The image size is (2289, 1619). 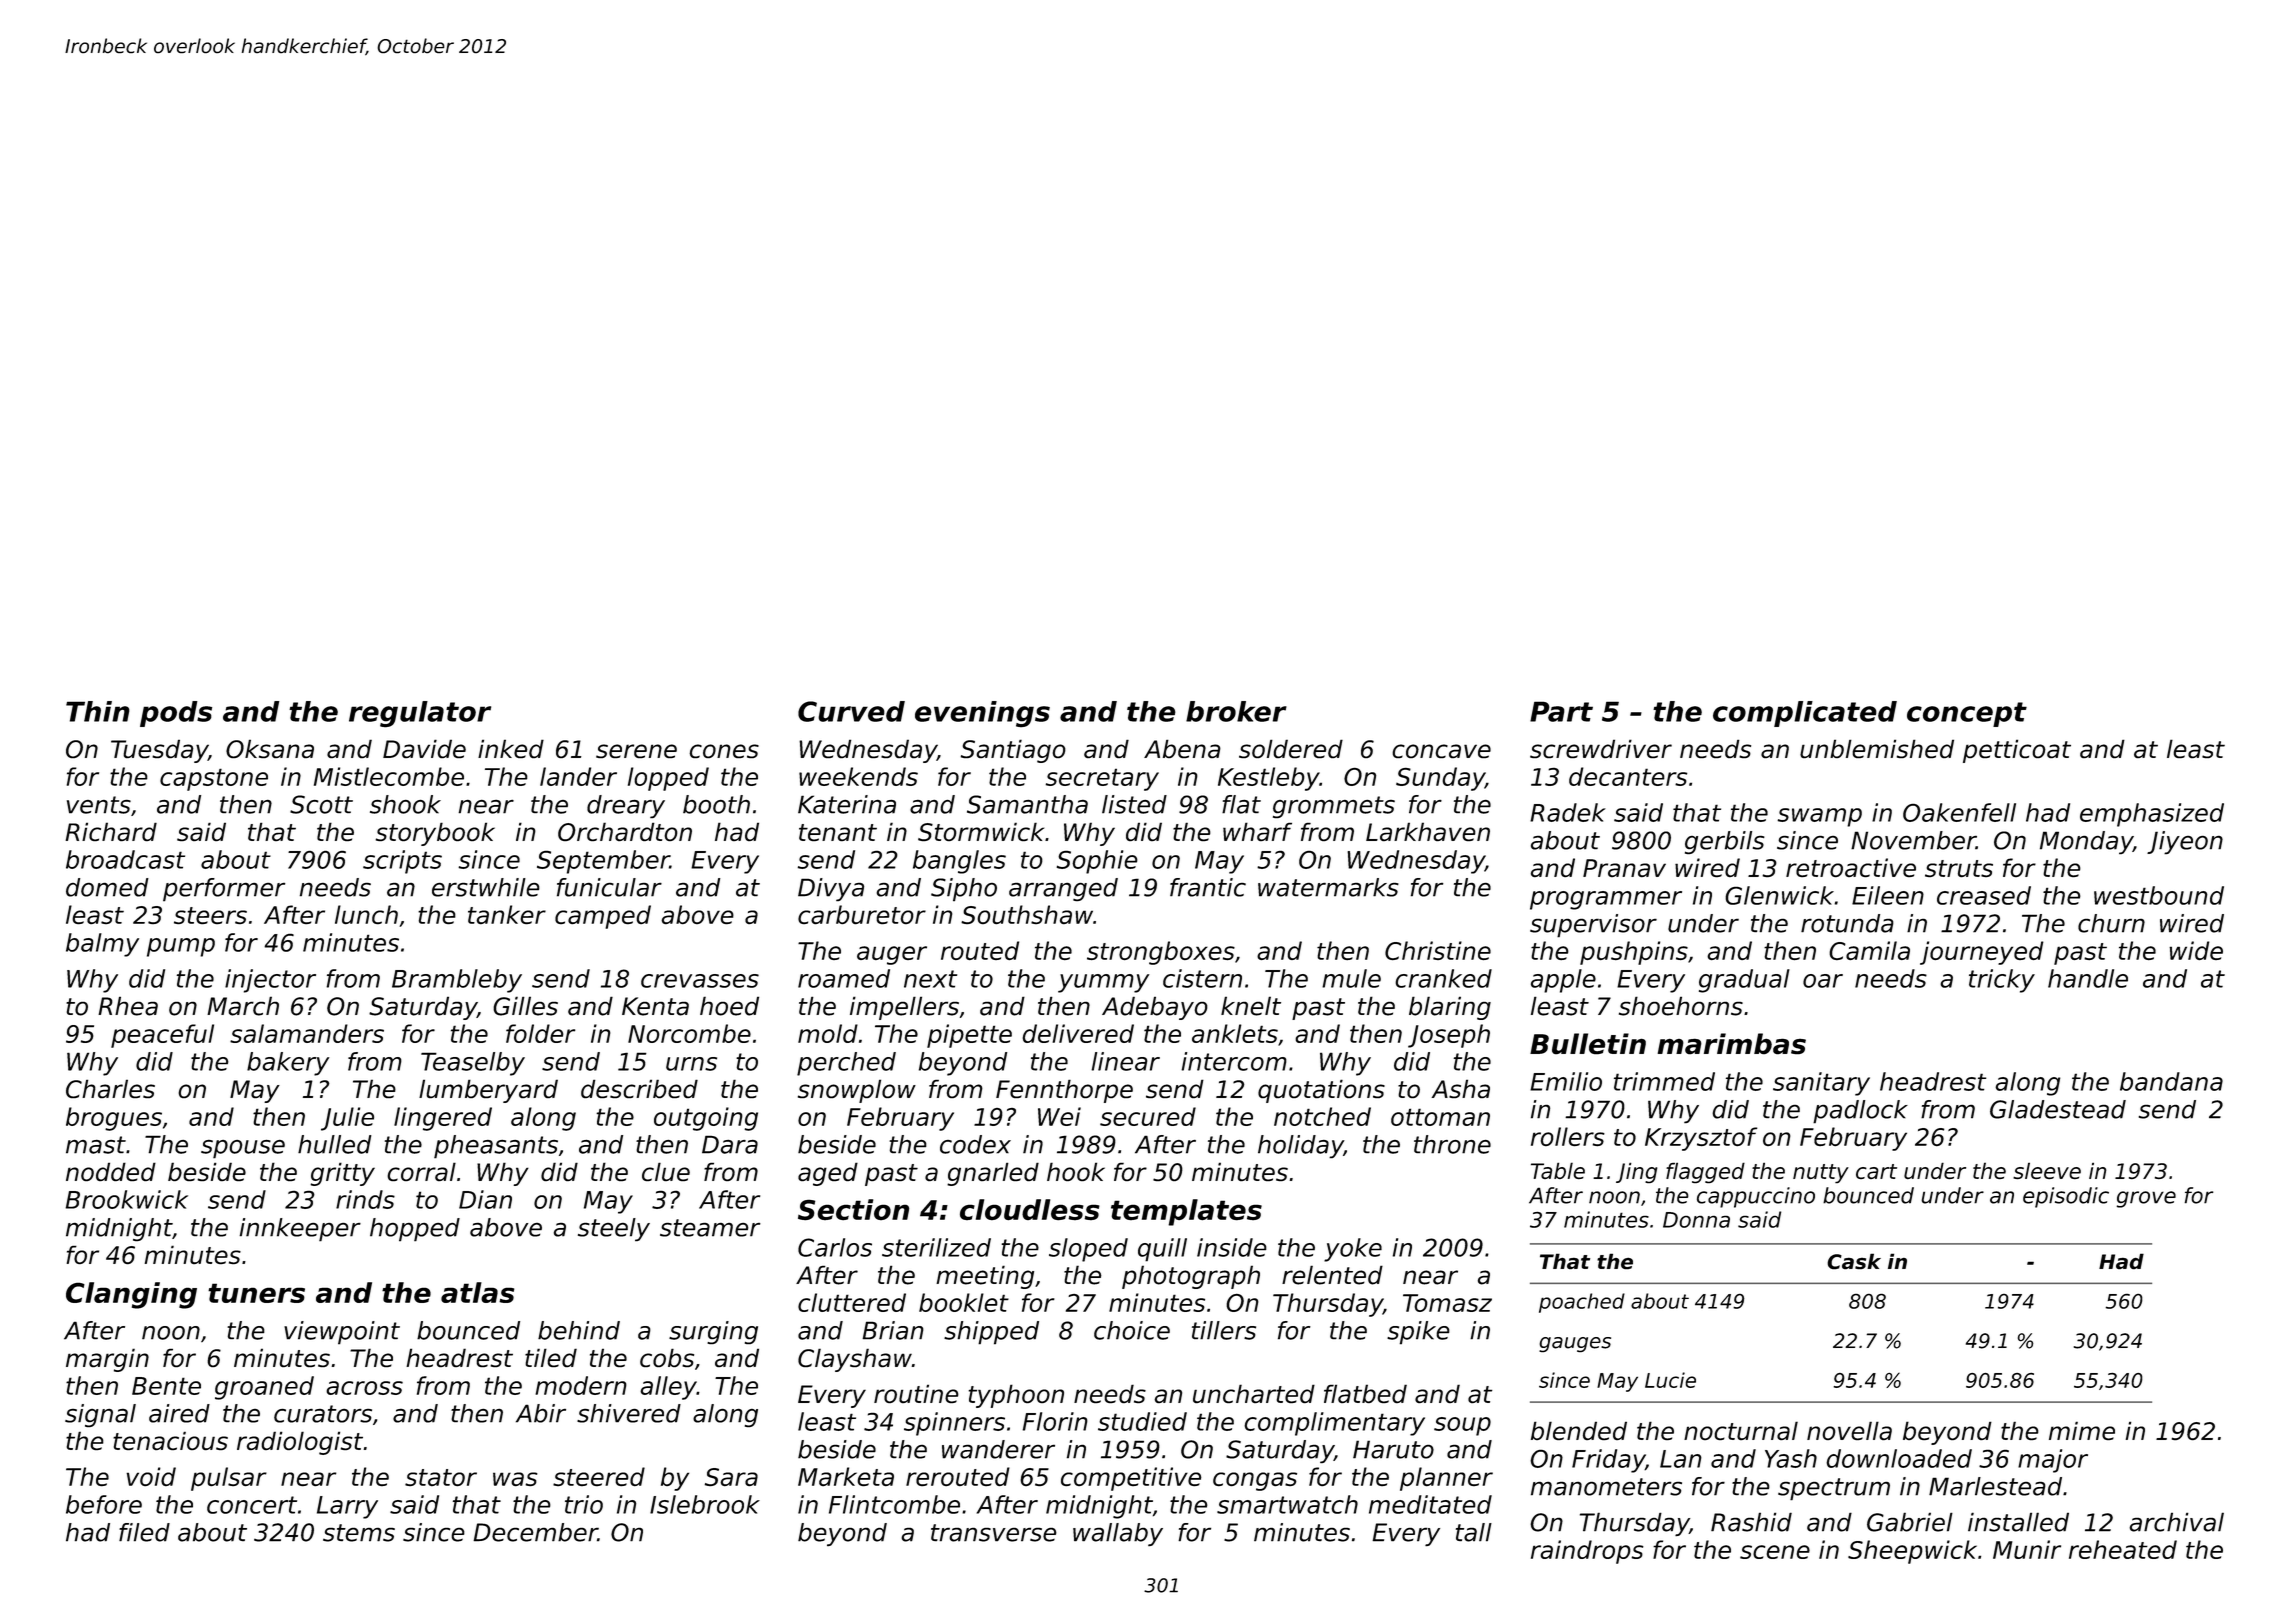 I want to click on innkeeper, so click(x=300, y=1230).
